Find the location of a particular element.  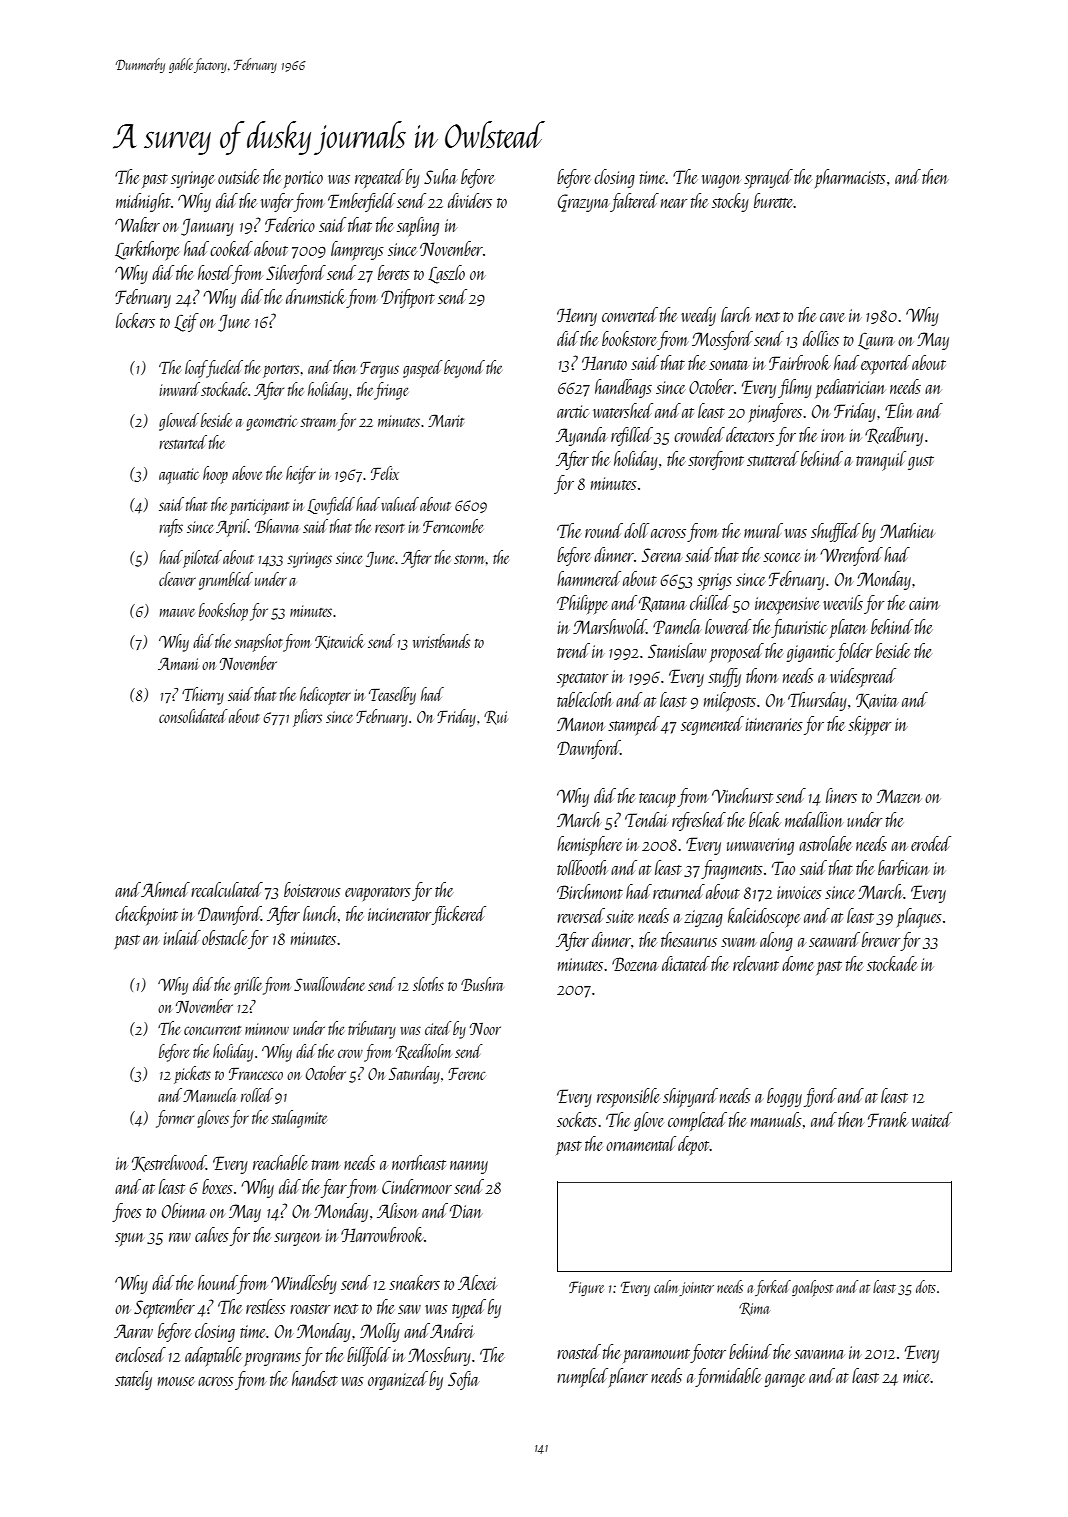

exported is located at coordinates (886, 364).
